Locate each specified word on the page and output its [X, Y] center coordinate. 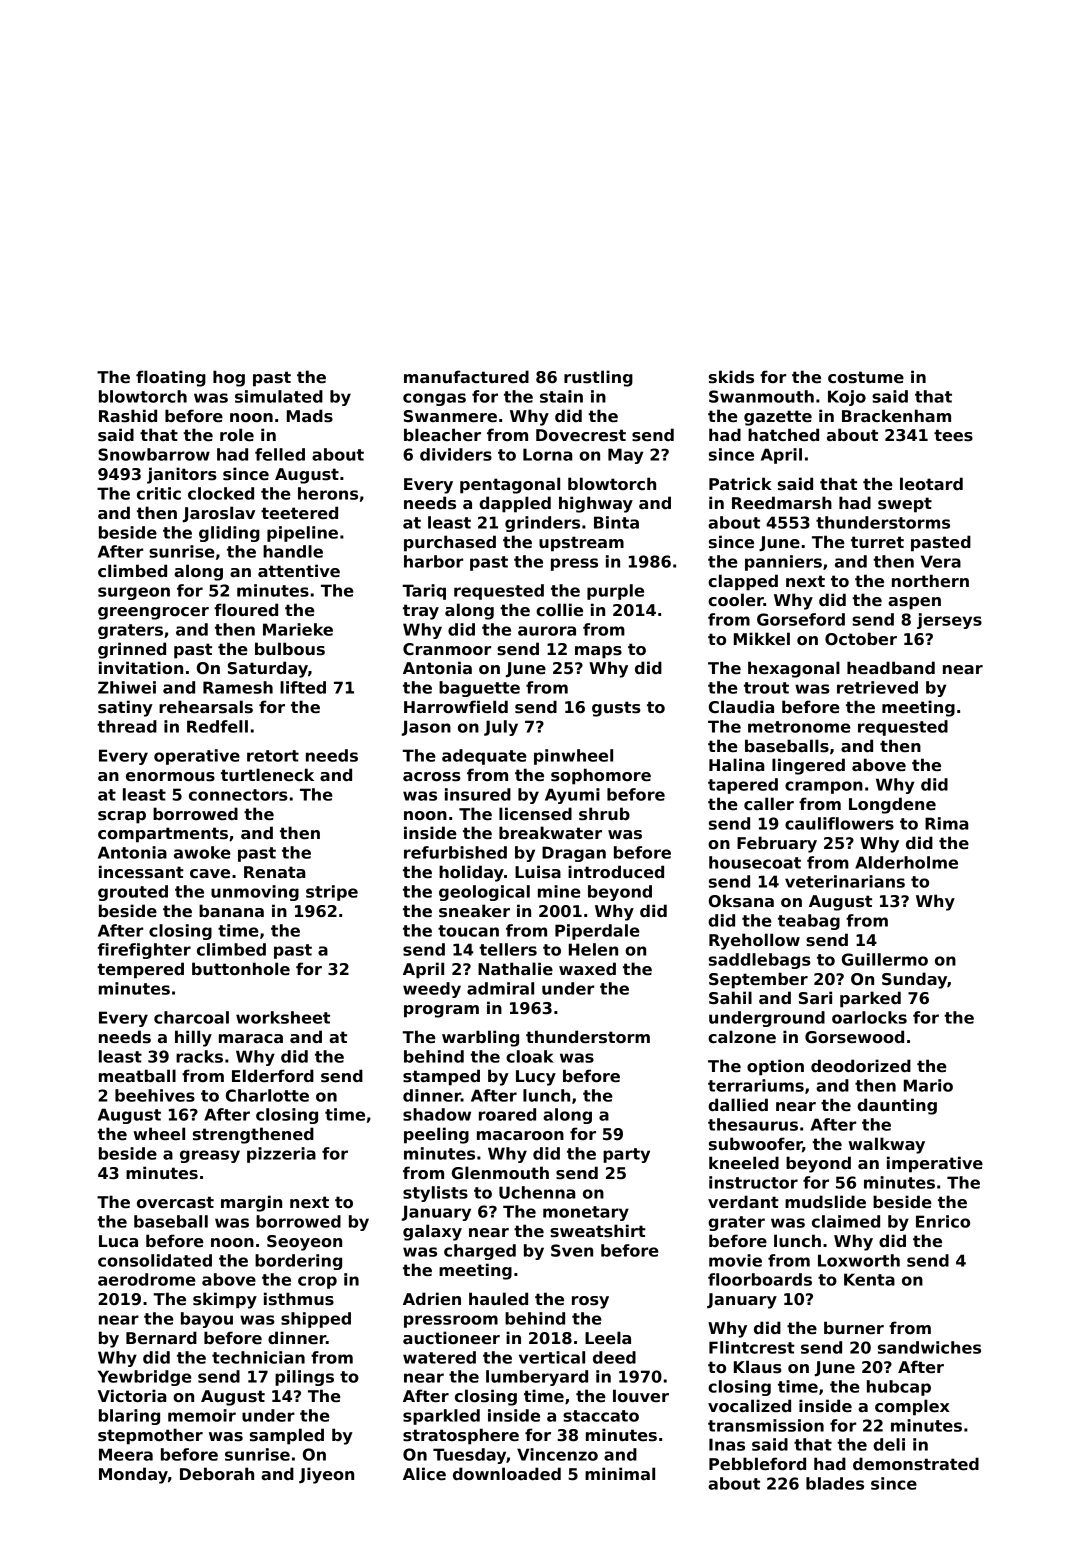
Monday [133, 1475]
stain [561, 396]
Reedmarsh [782, 503]
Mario [928, 1085]
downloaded [507, 1474]
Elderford [273, 1075]
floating [171, 378]
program [441, 1011]
